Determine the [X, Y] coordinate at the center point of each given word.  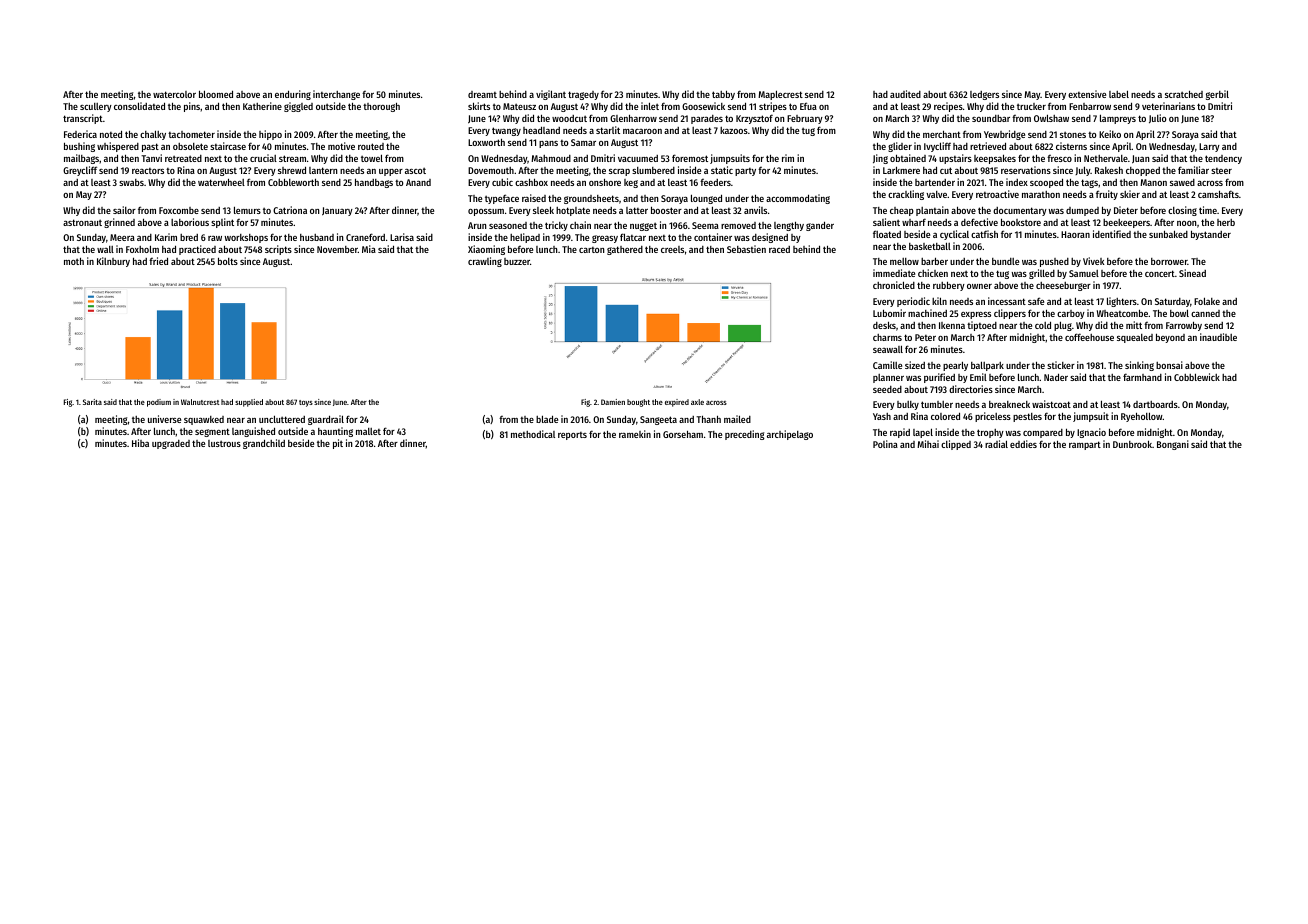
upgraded [171, 444]
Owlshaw [1051, 118]
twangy [506, 131]
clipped [956, 445]
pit [338, 444]
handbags [374, 183]
